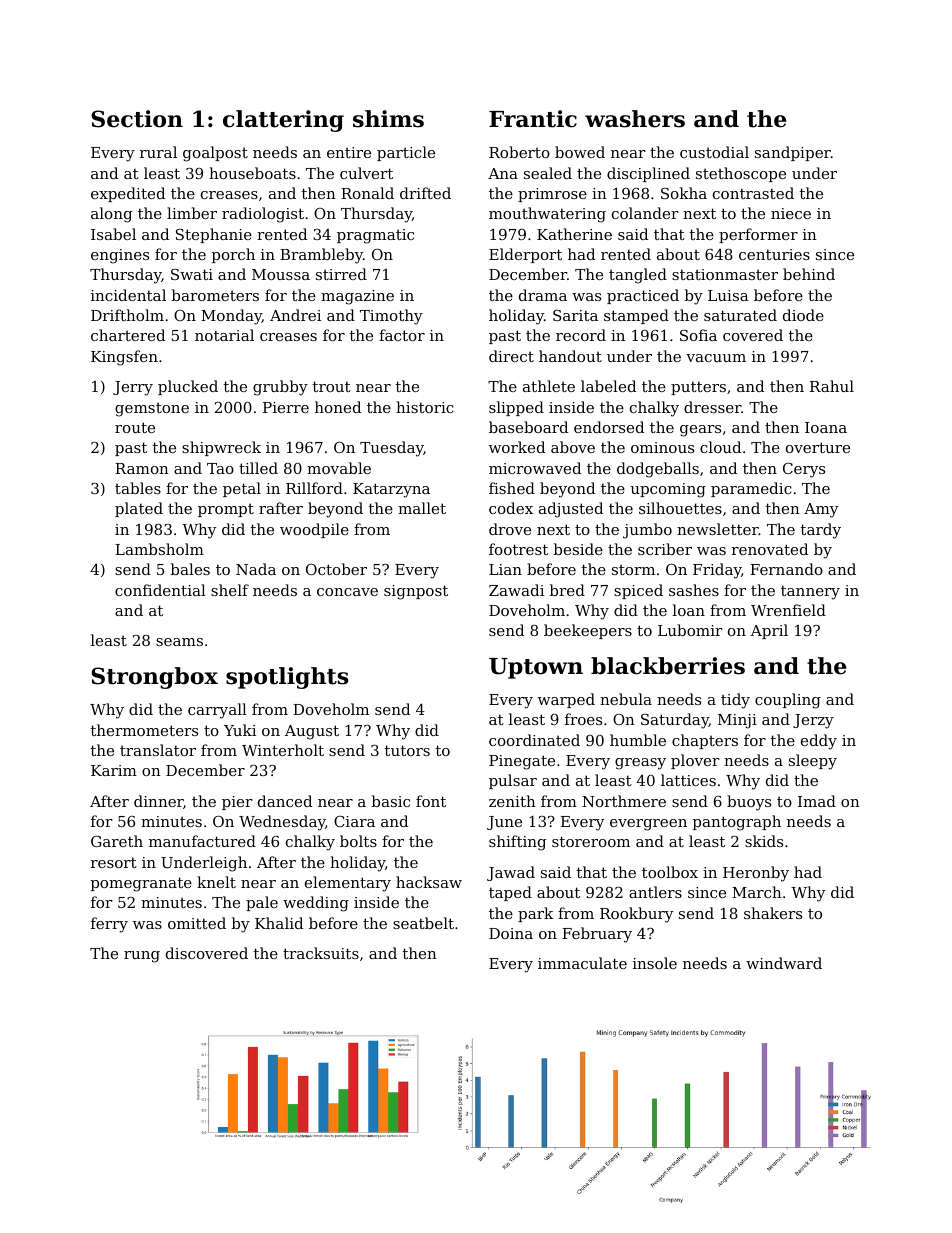 This document has width=952, height=1233. I want to click on Section, so click(137, 119).
